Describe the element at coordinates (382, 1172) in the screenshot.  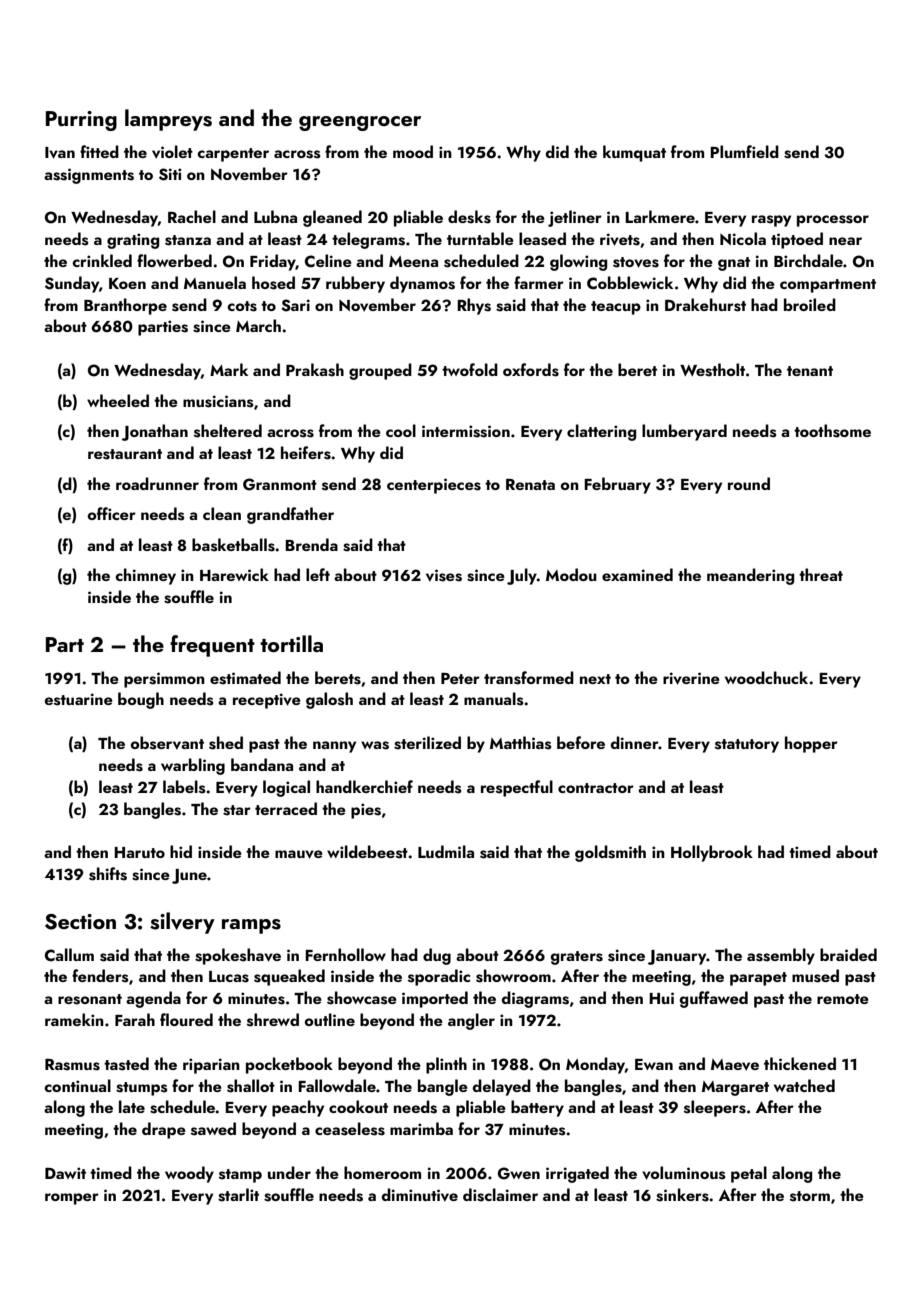
I see `homeroom` at that location.
